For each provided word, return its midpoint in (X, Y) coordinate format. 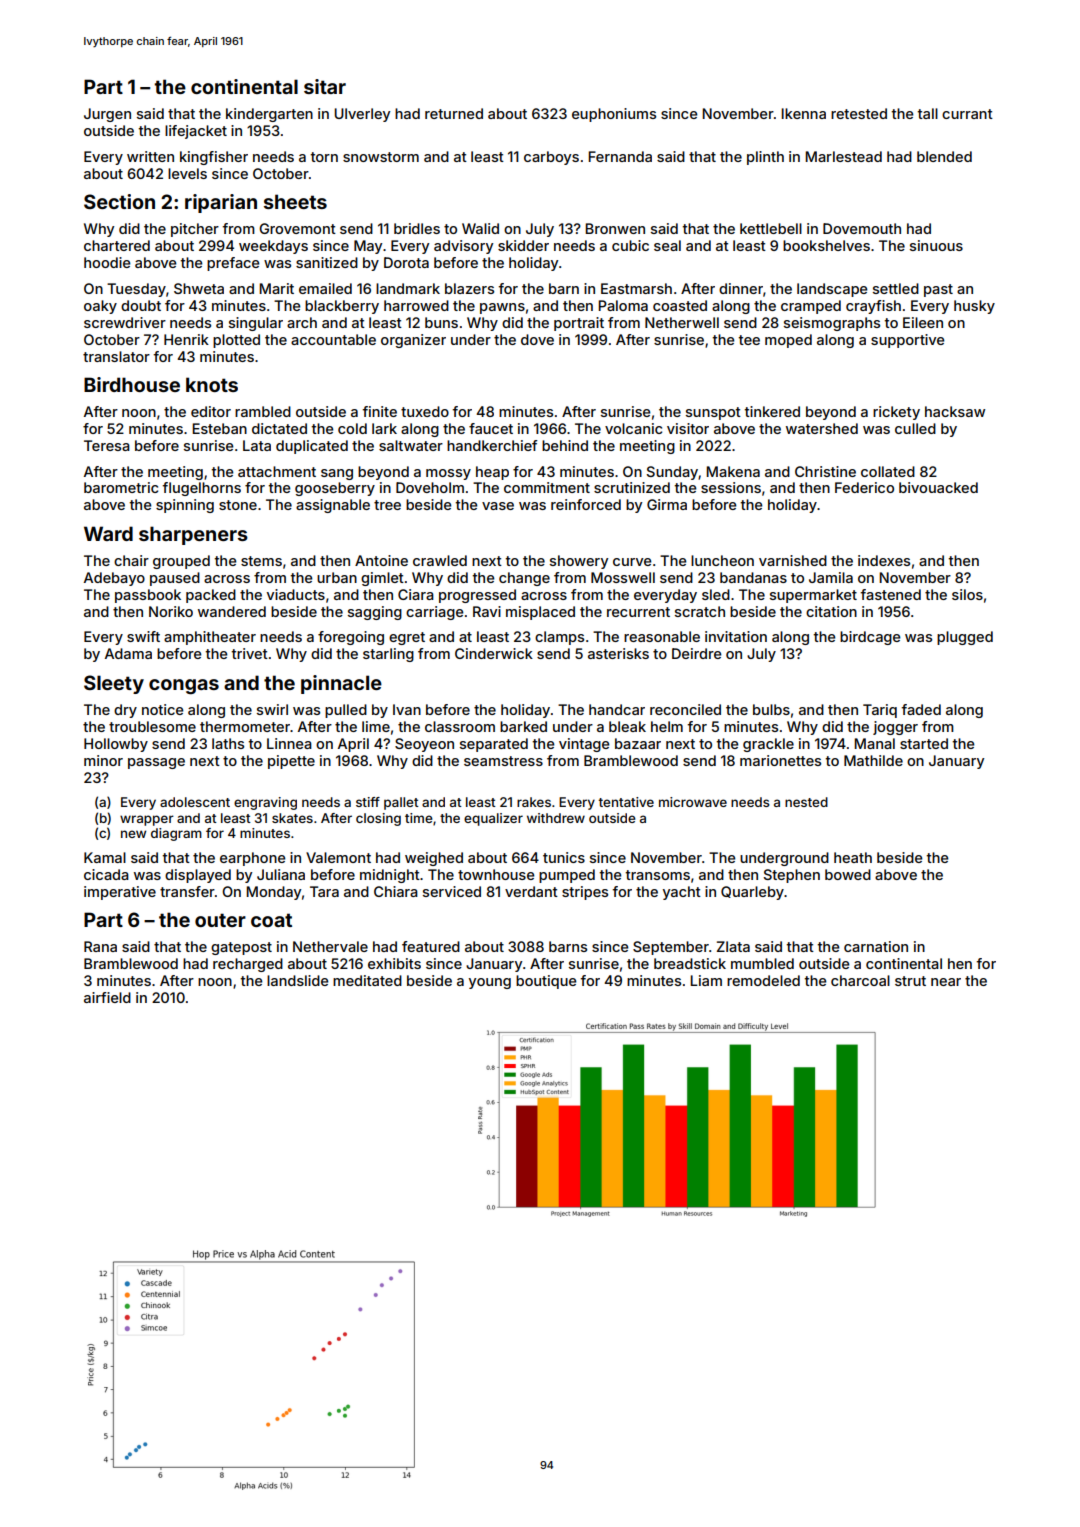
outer (220, 920)
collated (888, 471)
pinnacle (341, 684)
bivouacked (938, 487)
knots (212, 384)
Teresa (107, 445)
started (924, 743)
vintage (584, 745)
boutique (546, 982)
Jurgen (107, 115)
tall (927, 113)
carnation (876, 946)
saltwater (411, 445)
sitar (325, 86)
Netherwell (682, 322)
